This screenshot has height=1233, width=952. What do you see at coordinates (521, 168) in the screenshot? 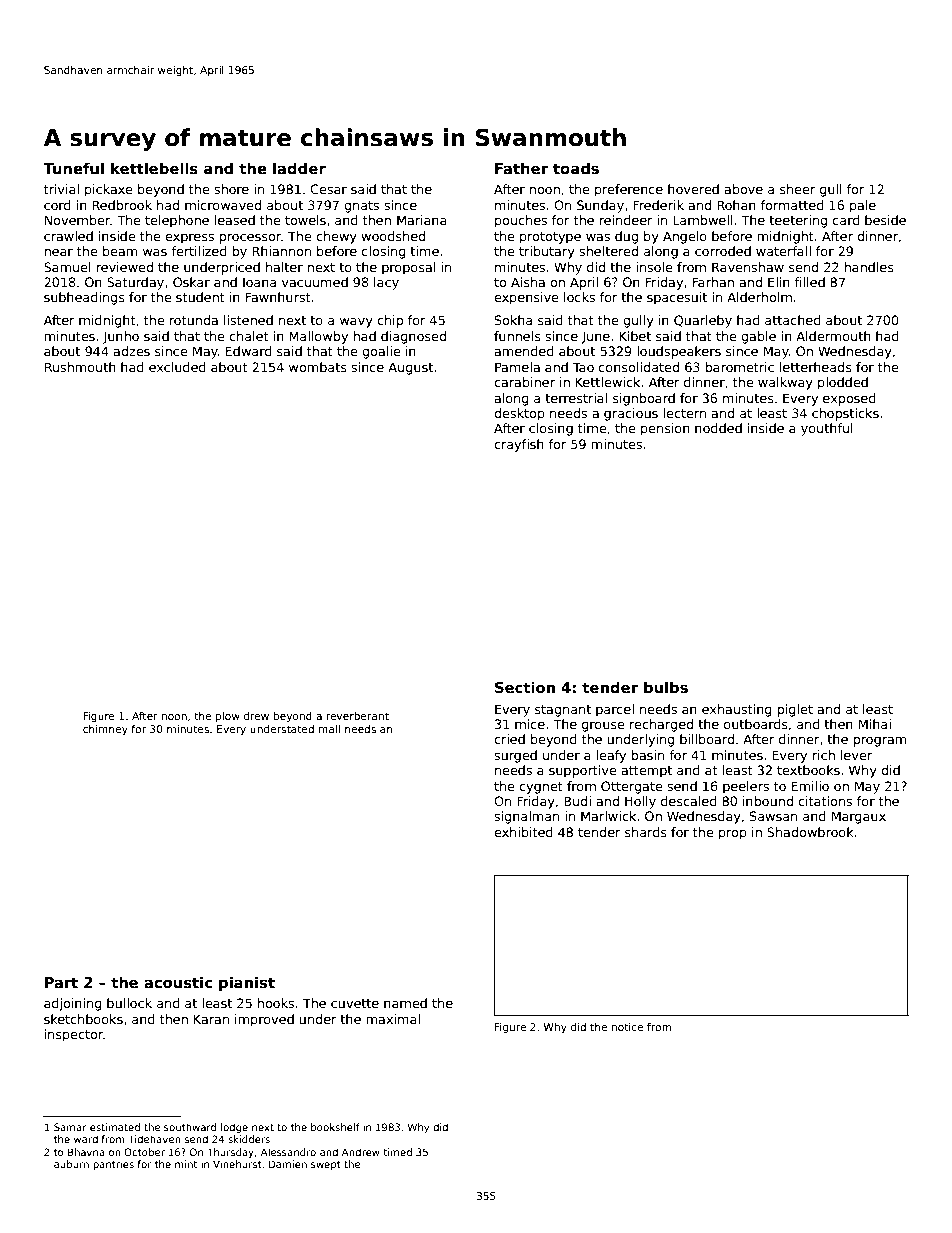
I see `Father` at bounding box center [521, 168].
